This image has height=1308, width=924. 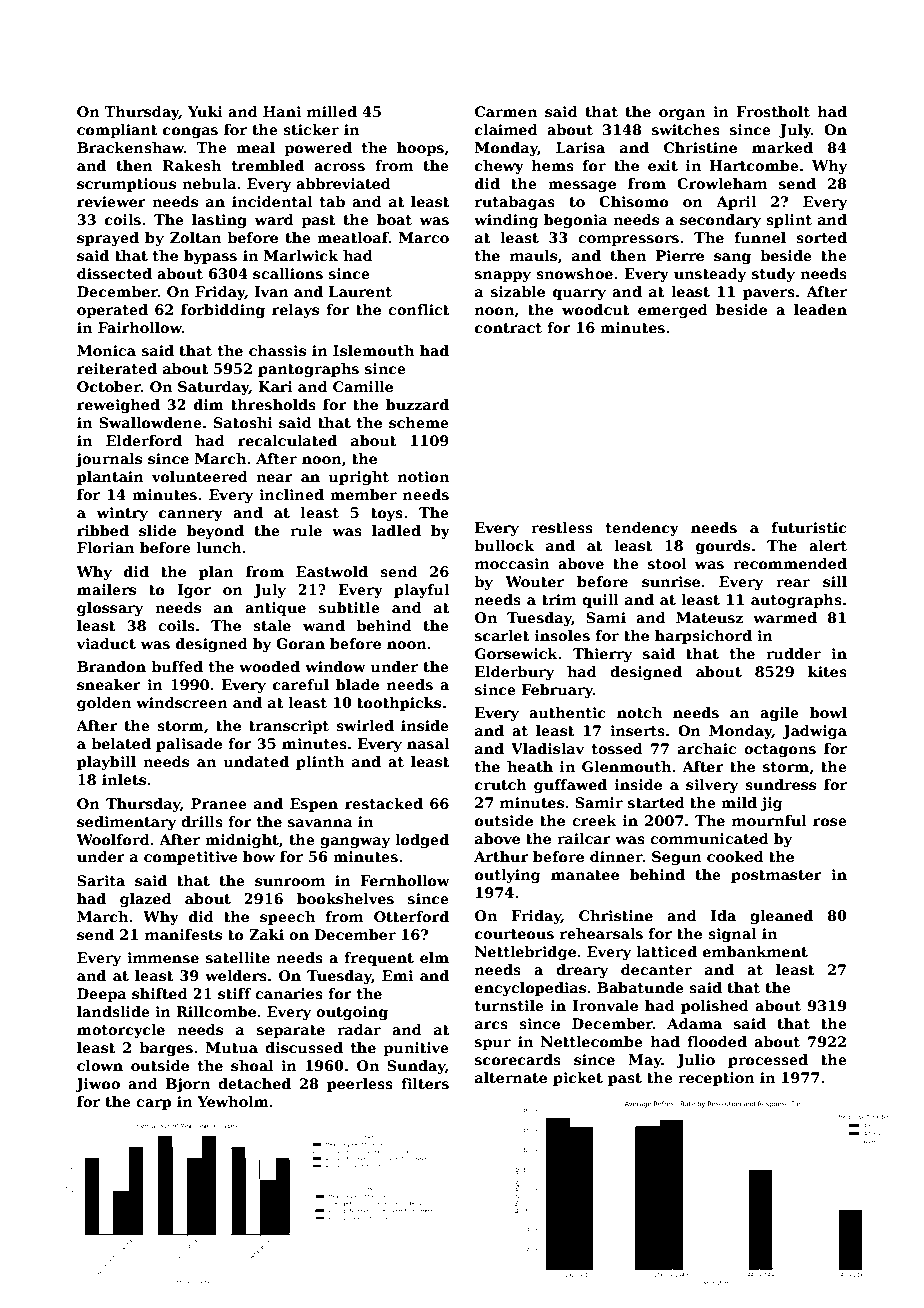 I want to click on wooded, so click(x=269, y=666).
